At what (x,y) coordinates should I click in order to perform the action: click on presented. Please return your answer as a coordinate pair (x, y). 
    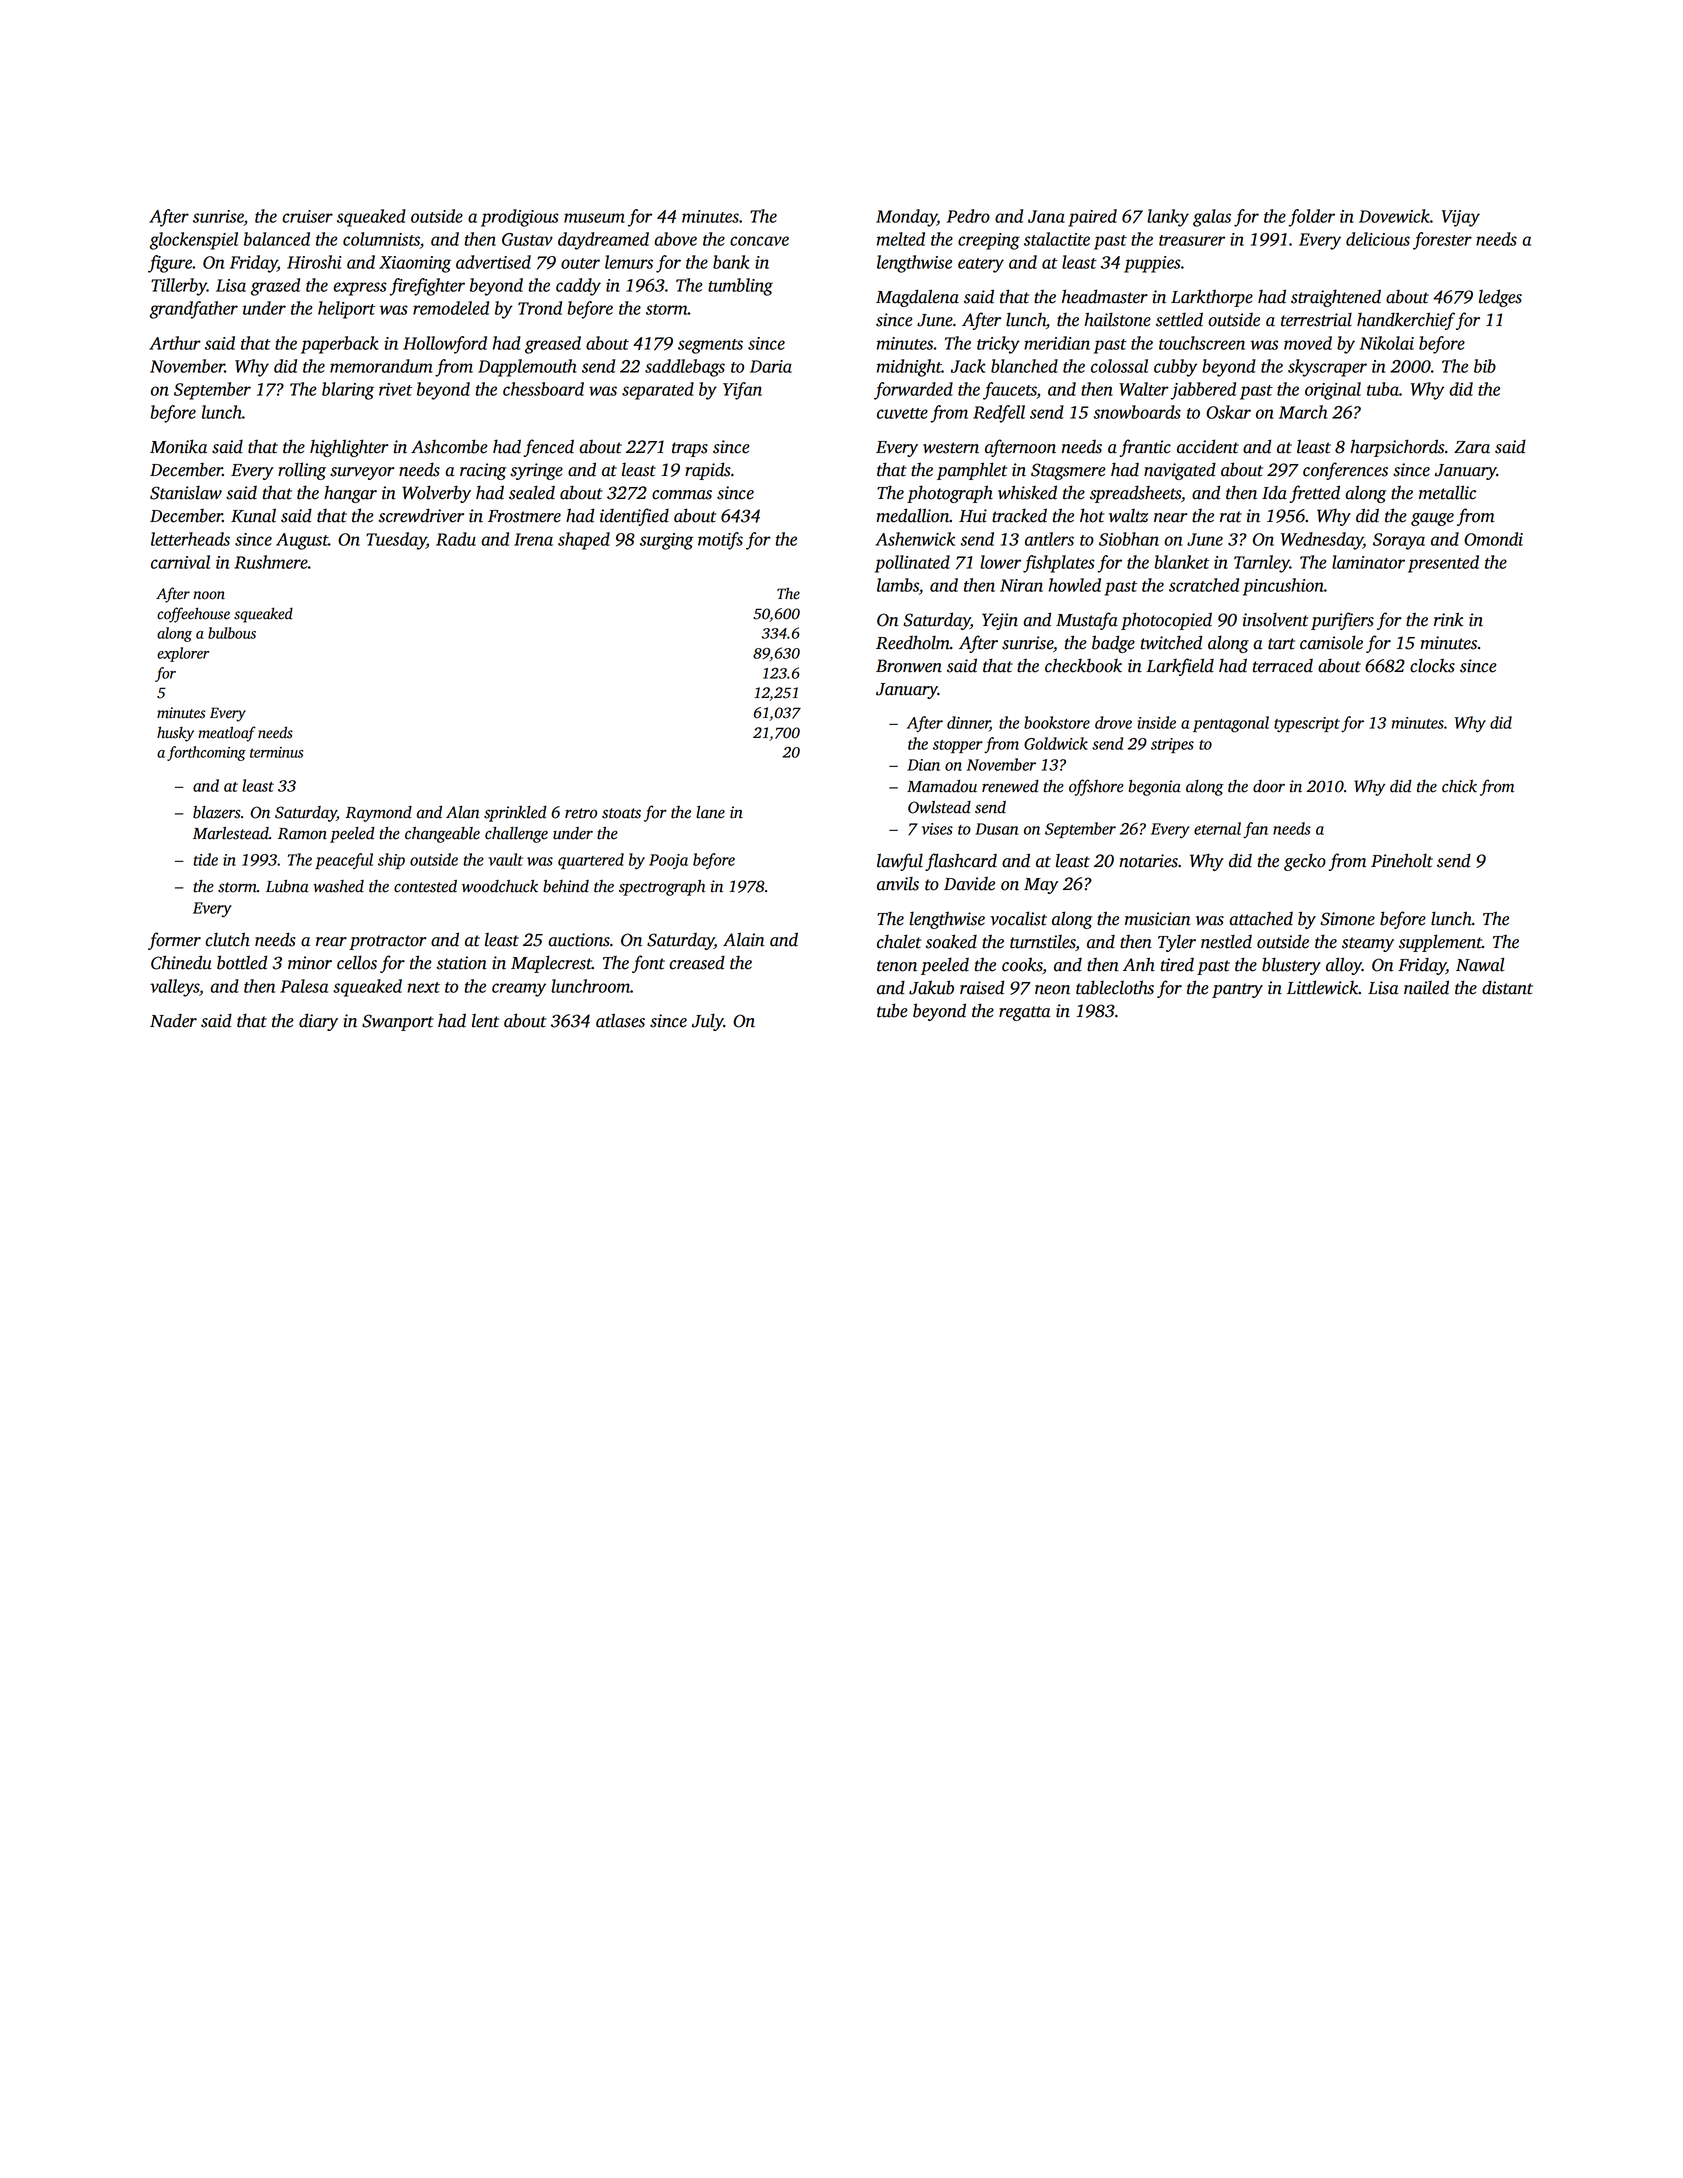
    Looking at the image, I should click on (1443, 564).
